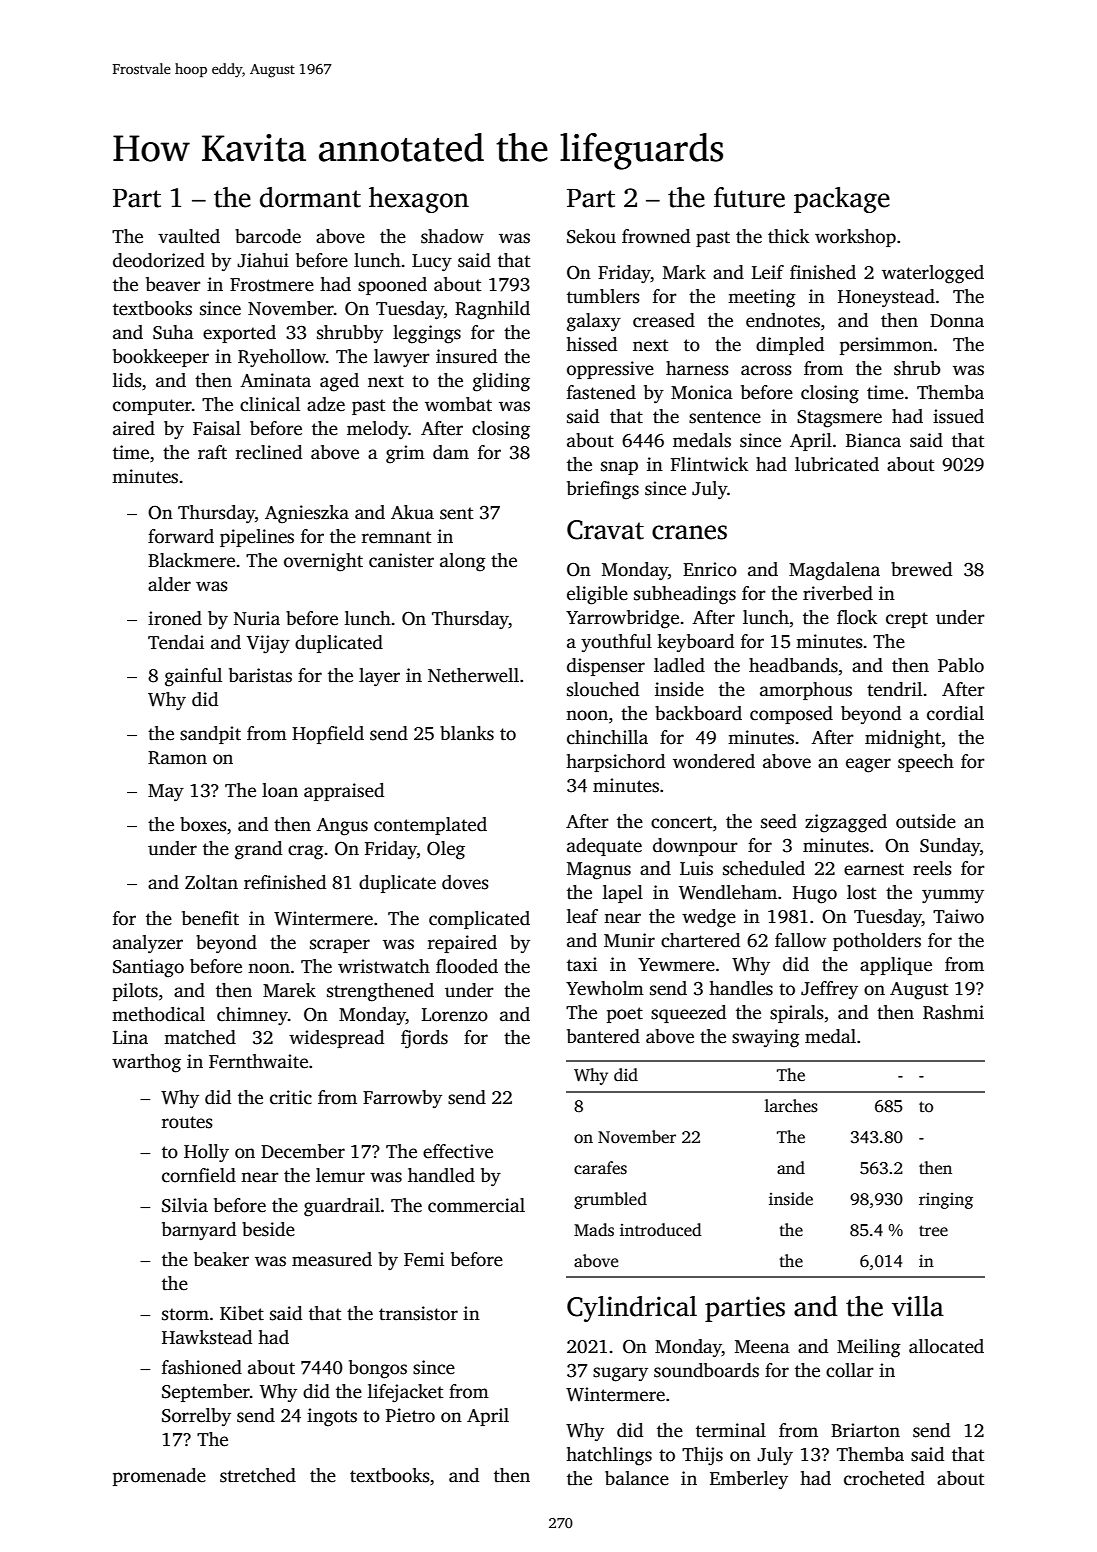 The width and height of the screenshot is (1097, 1552). What do you see at coordinates (166, 792) in the screenshot?
I see `May` at bounding box center [166, 792].
